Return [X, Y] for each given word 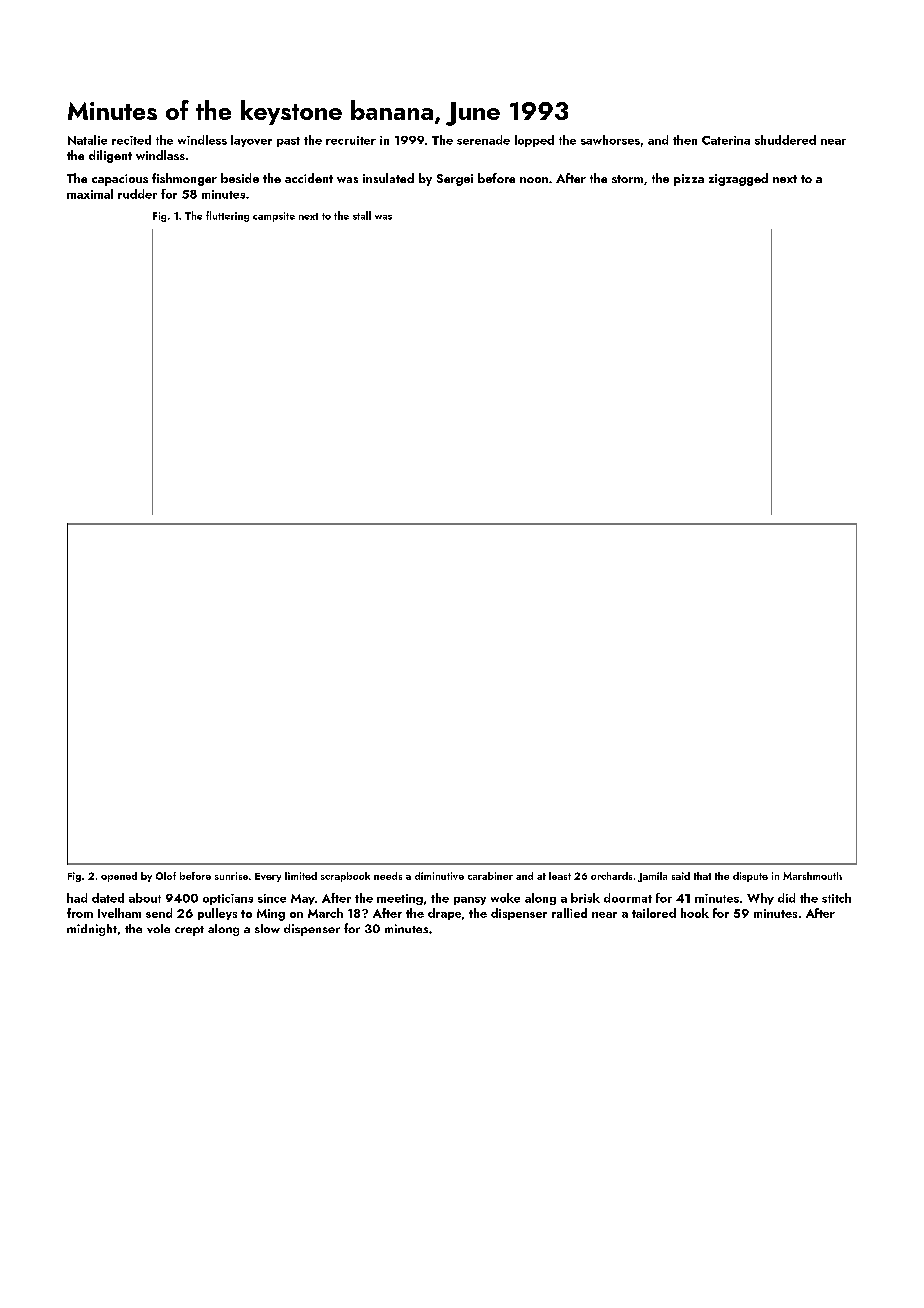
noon [534, 180]
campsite [274, 217]
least [560, 876]
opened [119, 877]
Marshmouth [812, 876]
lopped [534, 141]
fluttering [227, 216]
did [786, 898]
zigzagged [738, 179]
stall [362, 215]
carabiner [490, 876]
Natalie [87, 140]
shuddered [785, 140]
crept [189, 931]
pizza [689, 180]
